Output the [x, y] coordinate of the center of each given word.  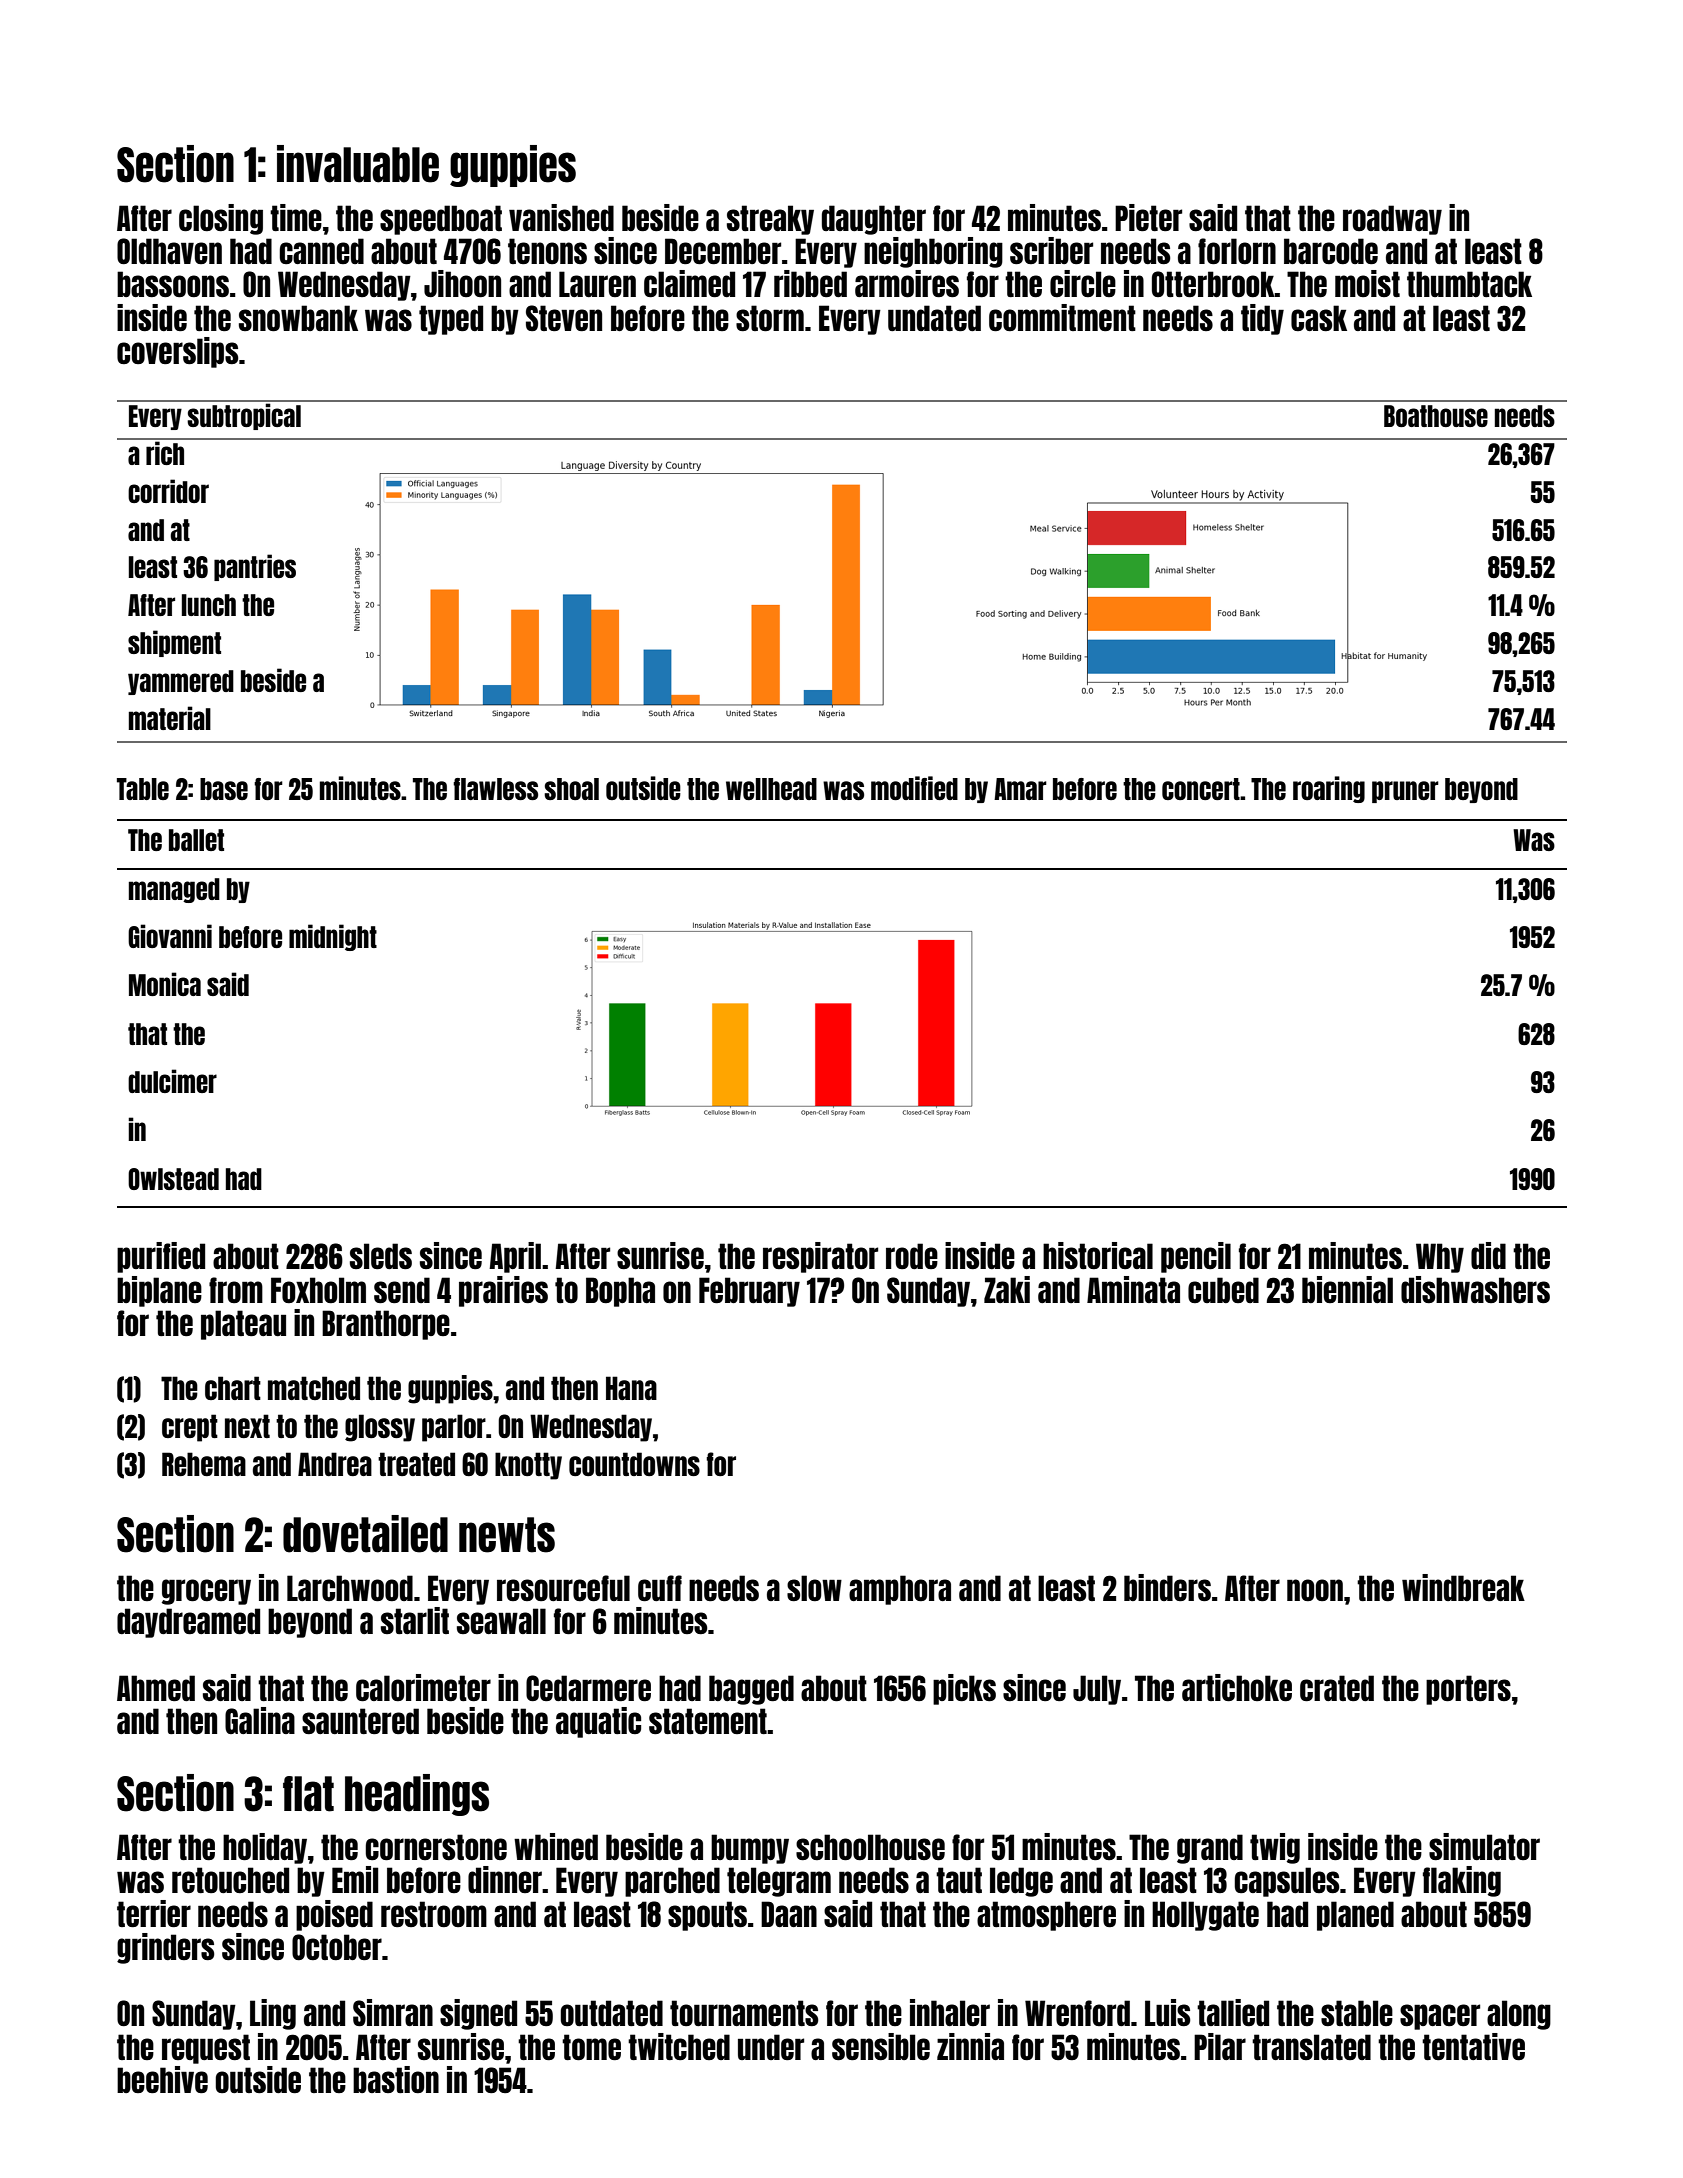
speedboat [441, 220]
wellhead [771, 789]
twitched [679, 2046]
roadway [1392, 220]
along [1519, 2015]
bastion [396, 2079]
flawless [495, 789]
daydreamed [188, 1623]
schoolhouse [870, 1847]
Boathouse [1436, 416]
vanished [561, 217]
